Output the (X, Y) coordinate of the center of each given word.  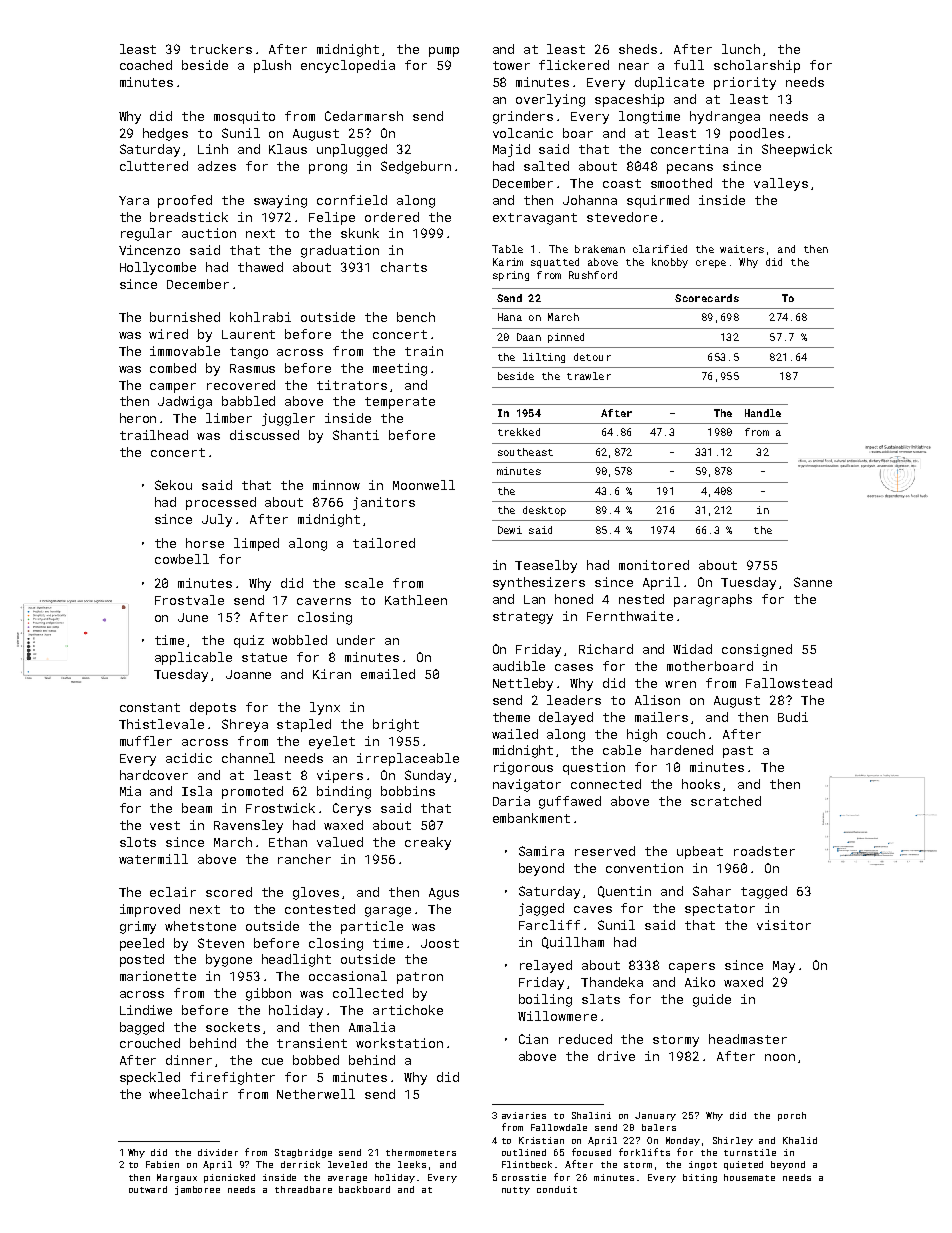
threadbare (303, 1189)
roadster (764, 851)
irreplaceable (408, 759)
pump (444, 52)
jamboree (197, 1190)
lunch (741, 49)
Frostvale (189, 600)
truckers (221, 49)
